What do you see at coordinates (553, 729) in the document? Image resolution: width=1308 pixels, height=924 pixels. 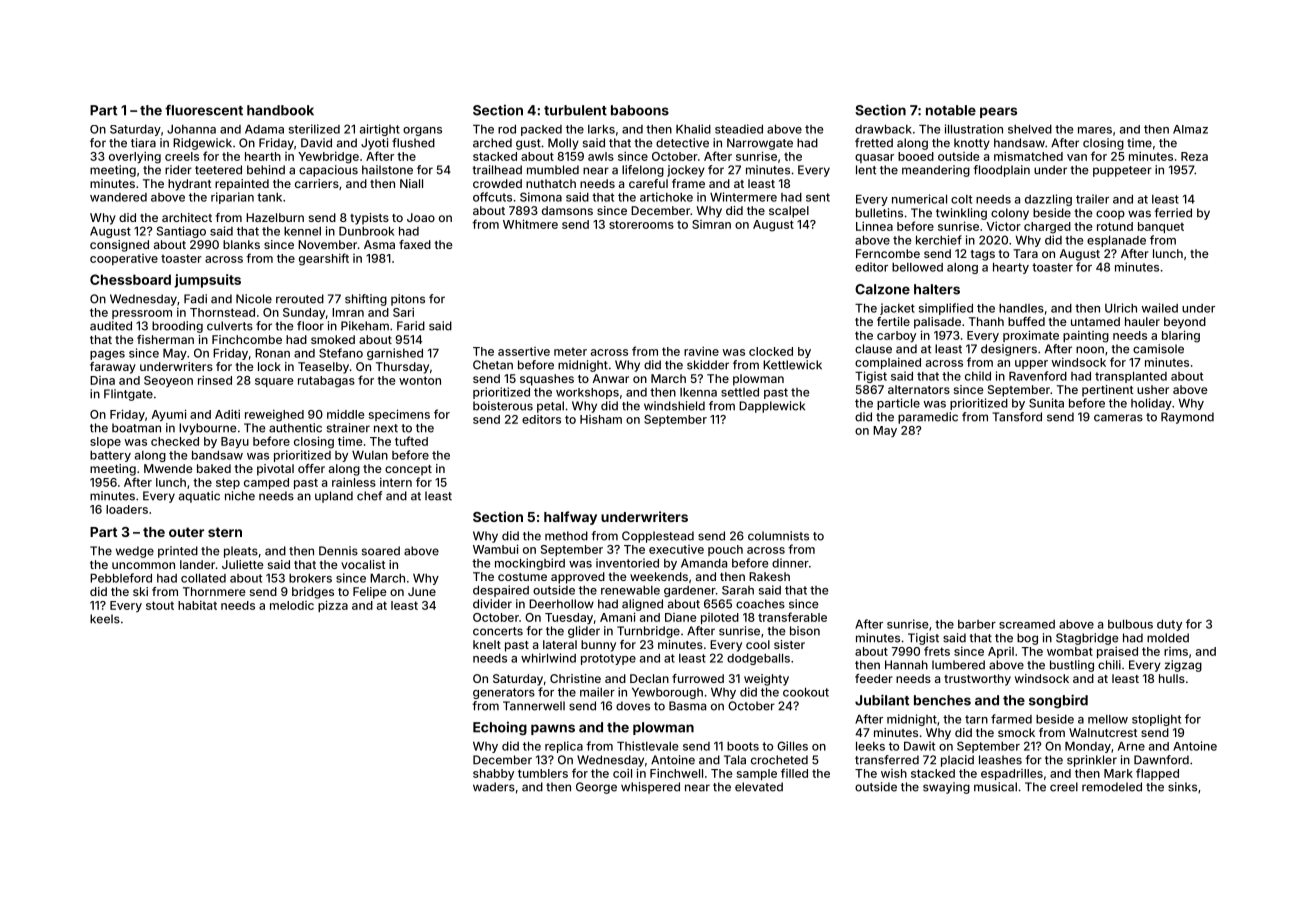 I see `pawns` at bounding box center [553, 729].
